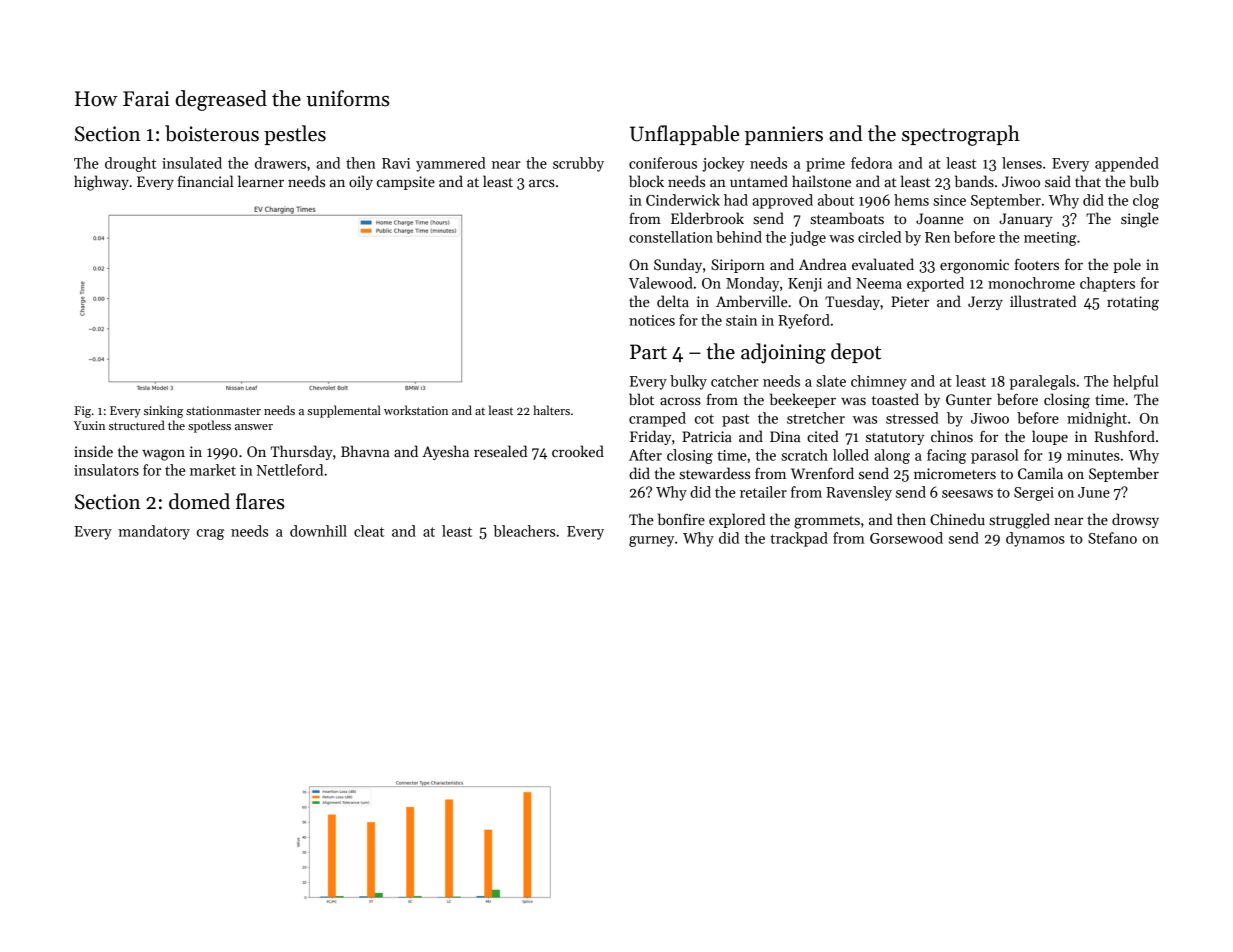 This document has width=1233, height=952. What do you see at coordinates (254, 427) in the document?
I see `answer` at bounding box center [254, 427].
